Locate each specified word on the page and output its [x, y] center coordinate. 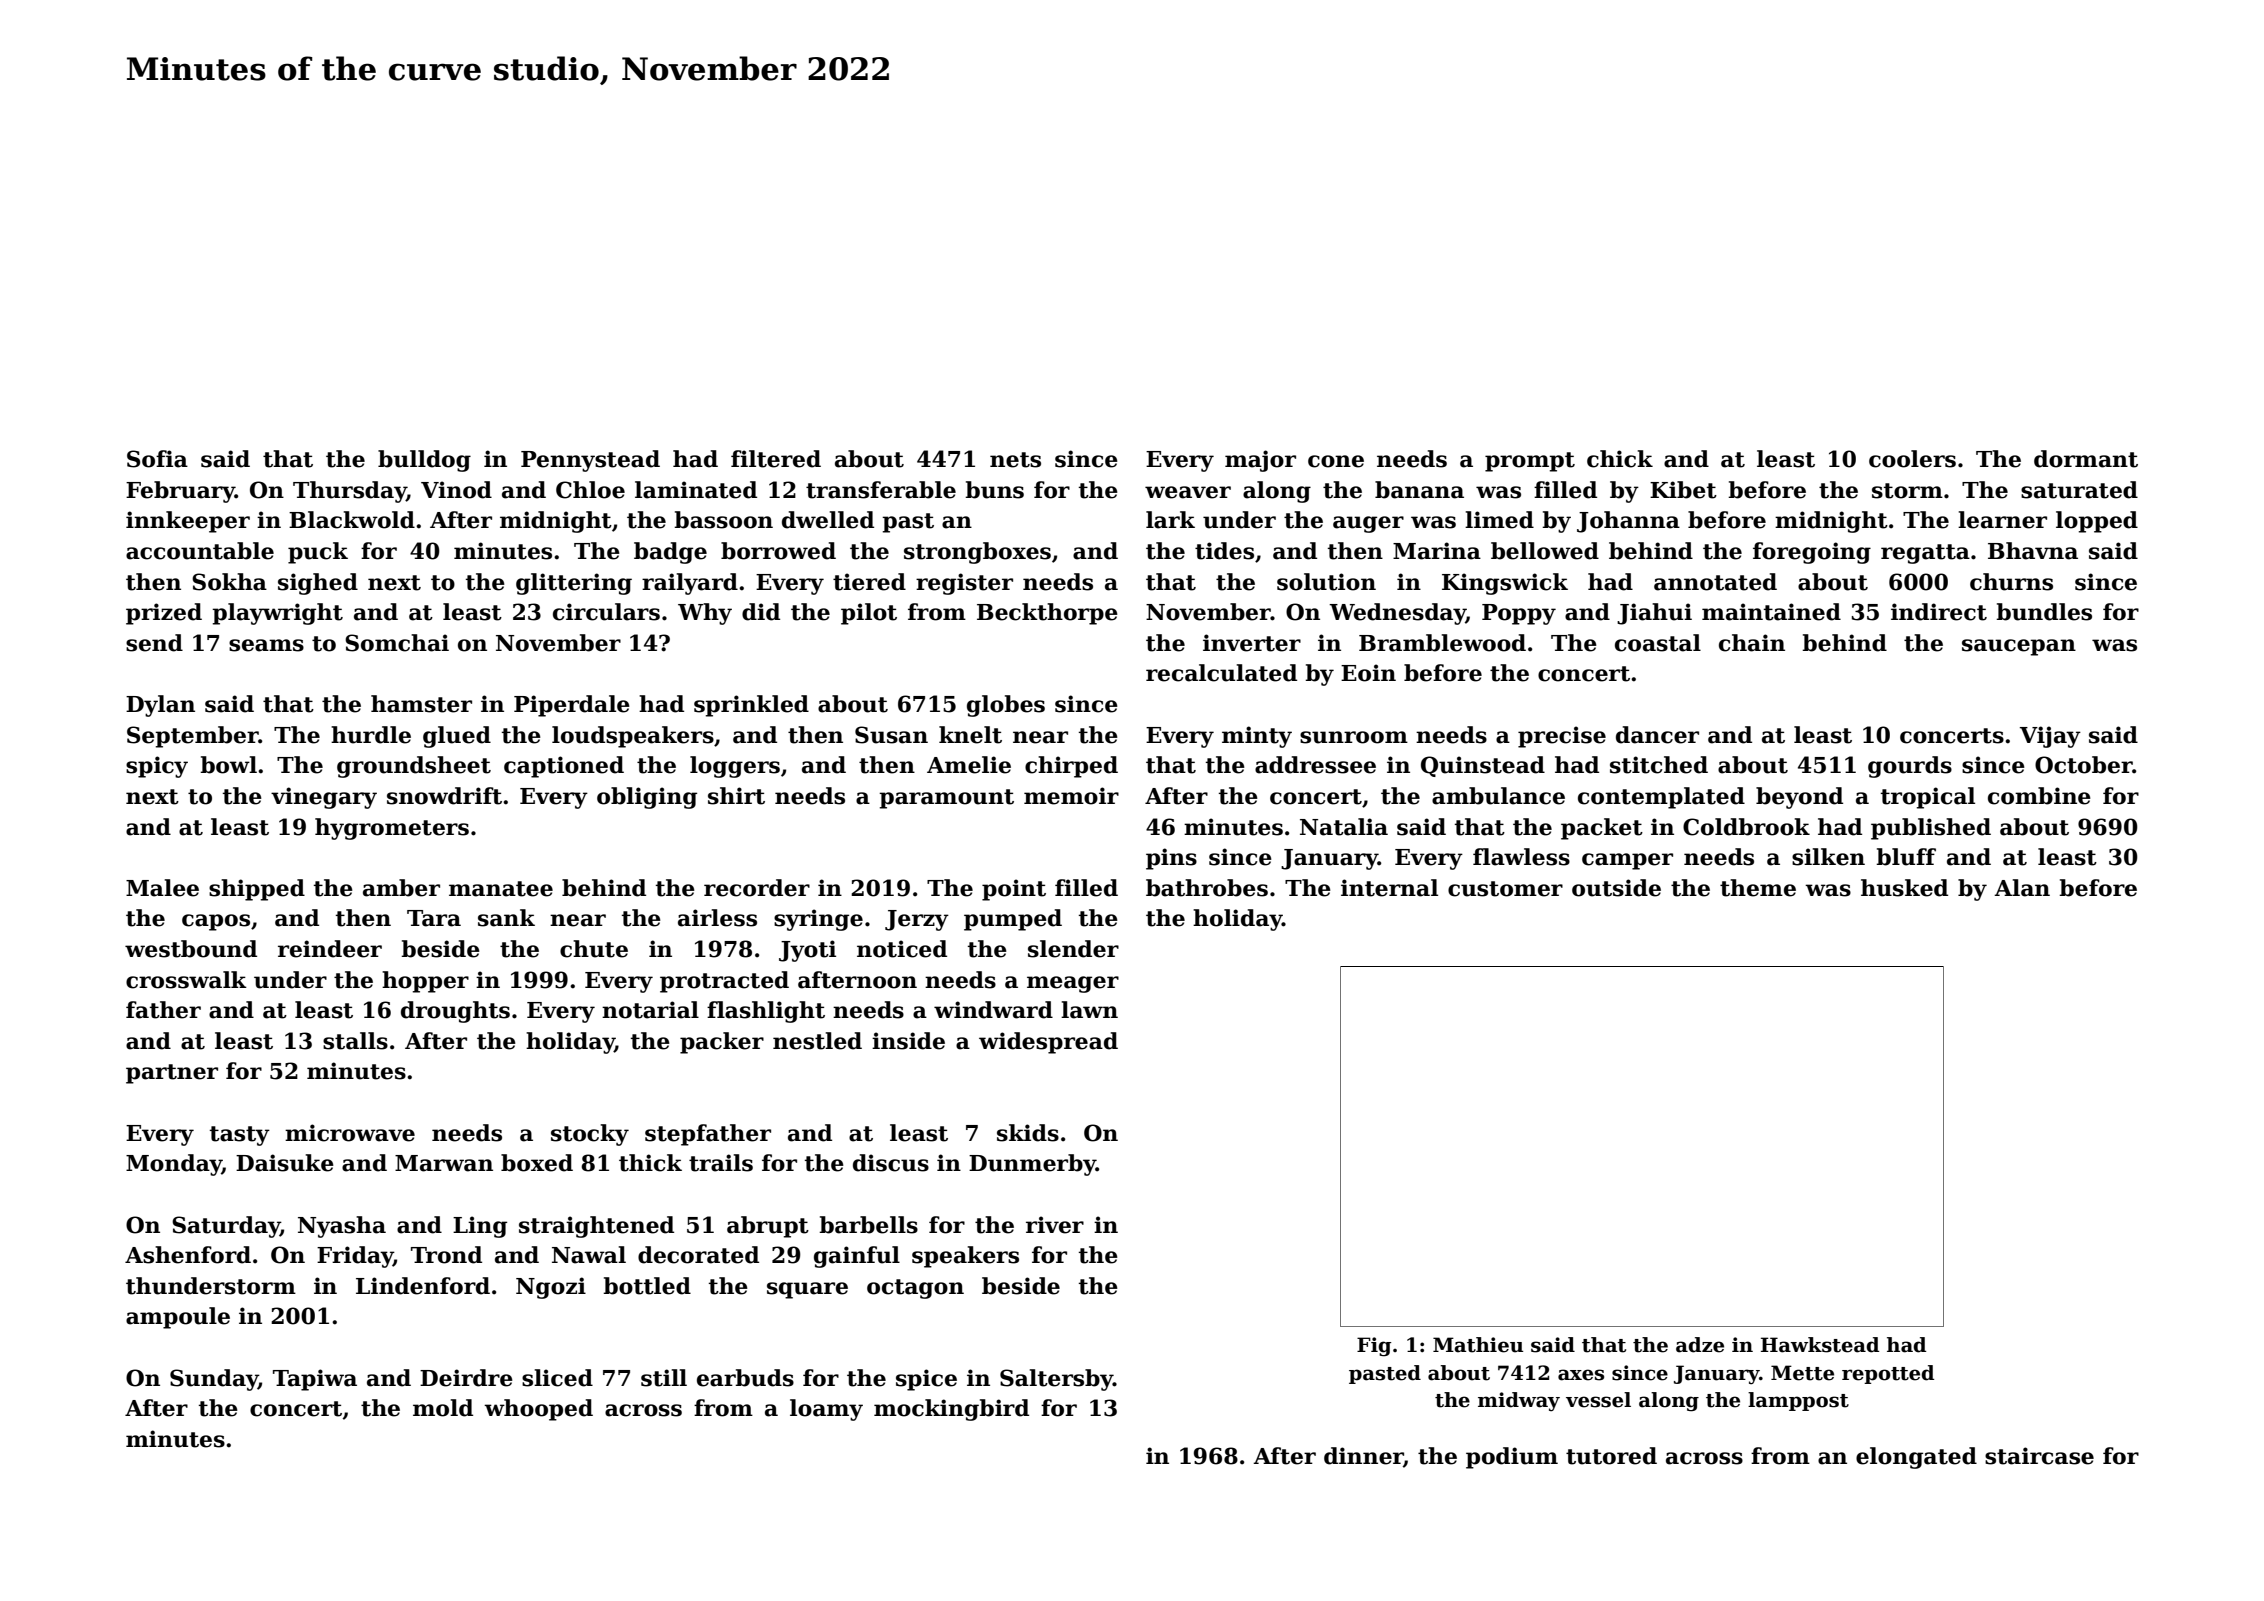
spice [926, 1380]
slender [1073, 949]
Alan [2022, 888]
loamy [826, 1410]
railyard [690, 584]
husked [1904, 888]
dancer [1657, 735]
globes [1006, 706]
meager [1073, 984]
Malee [162, 888]
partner [172, 1074]
